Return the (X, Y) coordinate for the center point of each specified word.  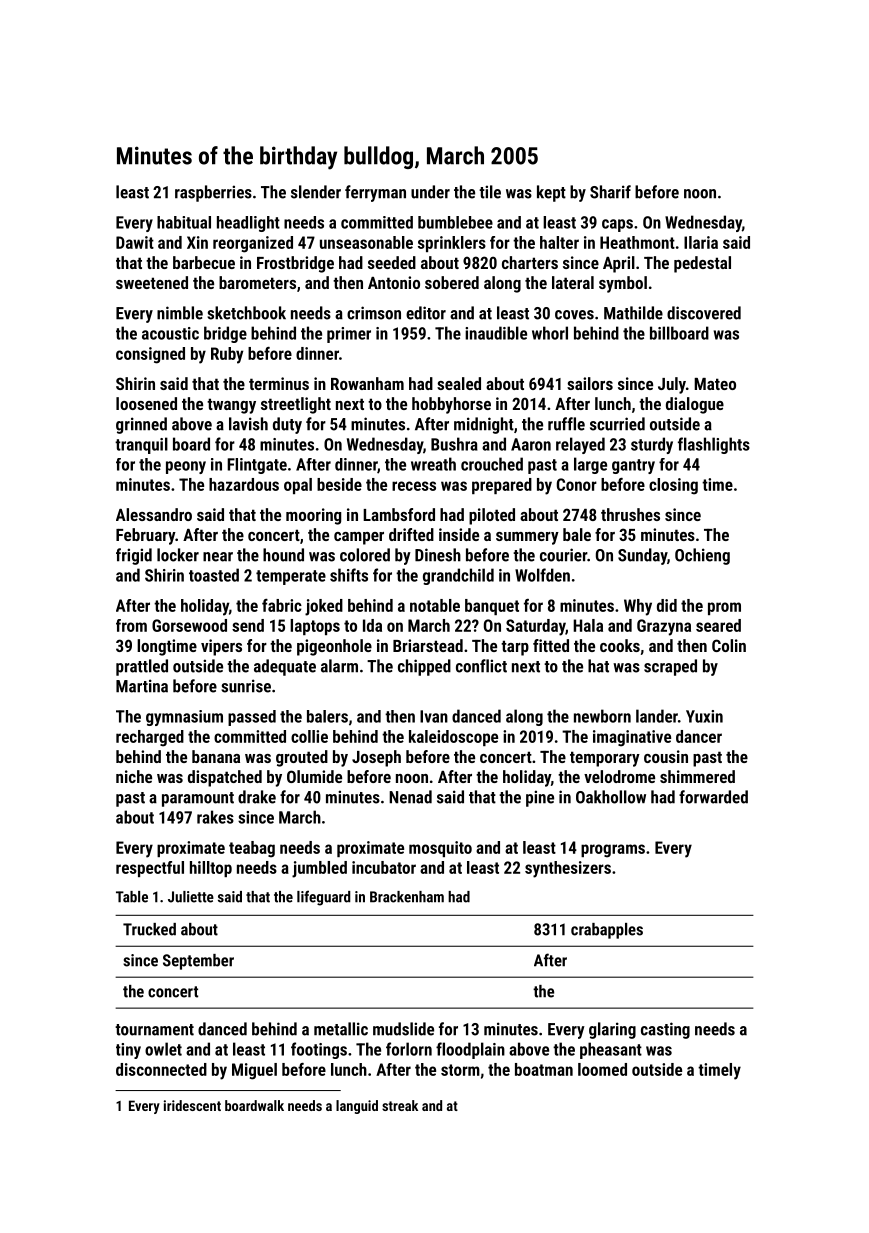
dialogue (695, 405)
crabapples (607, 931)
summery (527, 538)
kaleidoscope (453, 738)
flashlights (714, 445)
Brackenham (407, 897)
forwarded (713, 797)
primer (349, 335)
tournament (154, 1030)
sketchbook (246, 313)
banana (216, 756)
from (131, 625)
